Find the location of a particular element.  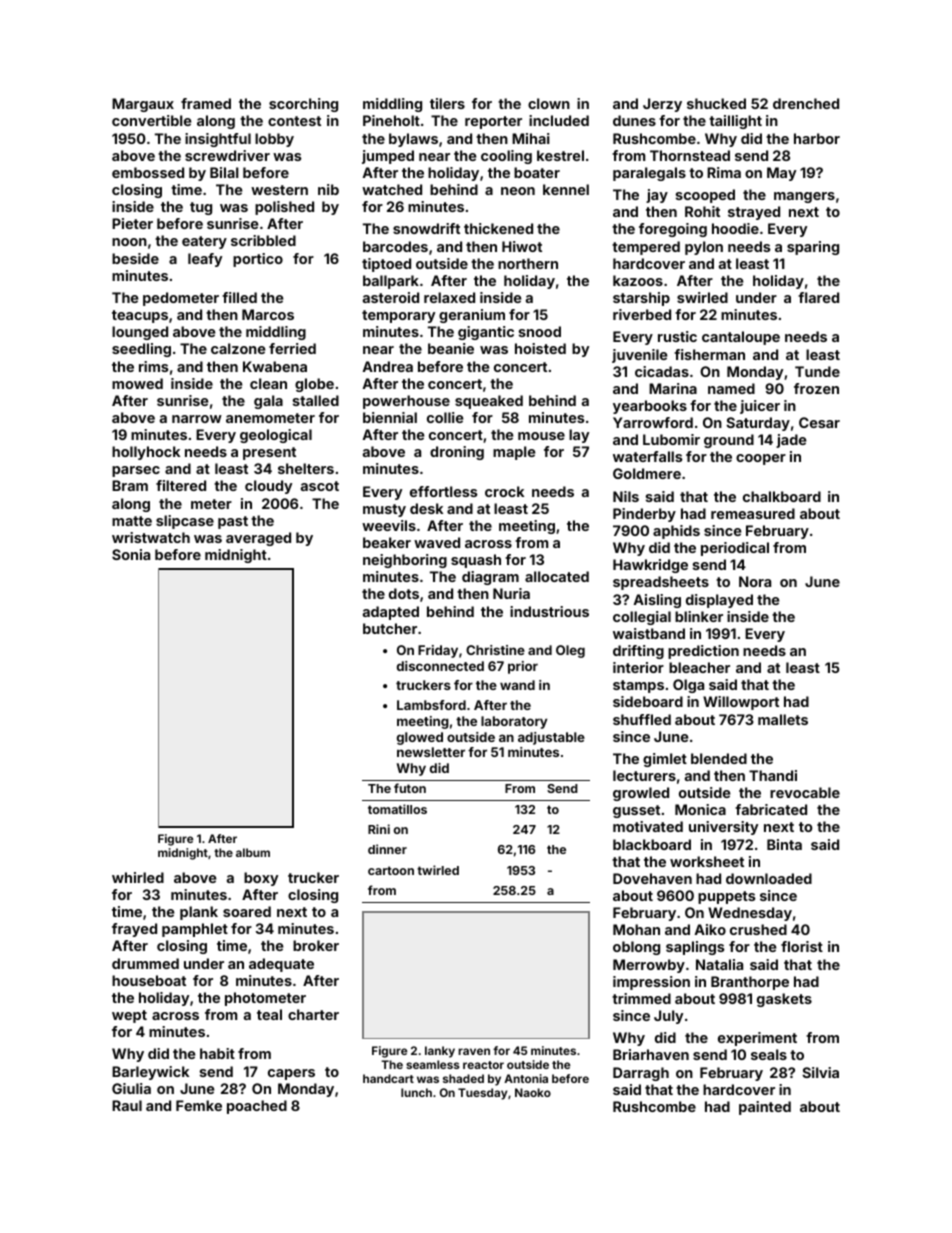

painted is located at coordinates (765, 1108).
